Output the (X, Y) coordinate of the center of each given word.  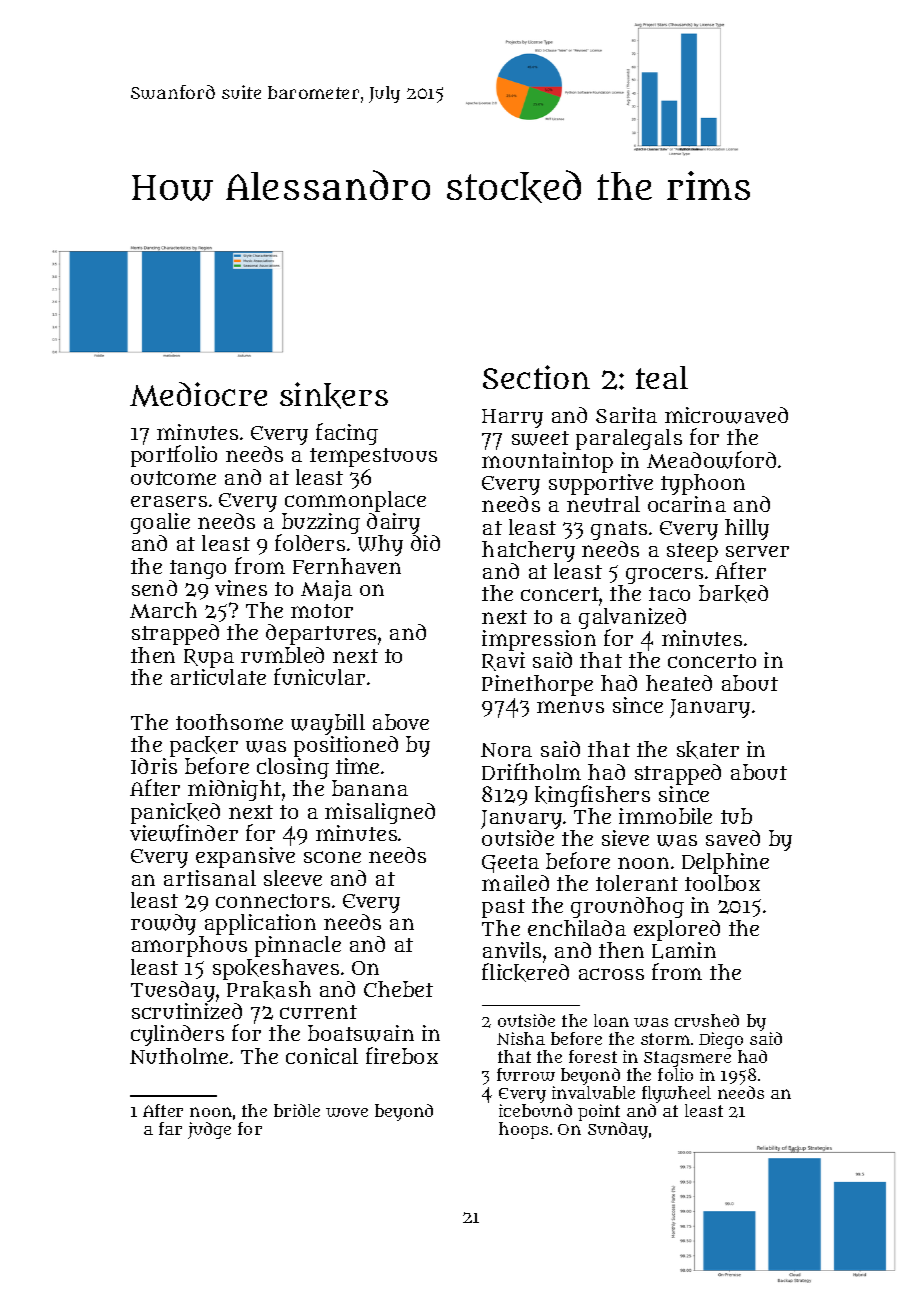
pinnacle (298, 946)
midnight (234, 790)
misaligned (380, 813)
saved (733, 838)
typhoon (703, 484)
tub (736, 816)
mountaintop (547, 462)
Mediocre (198, 394)
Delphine (725, 863)
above (401, 722)
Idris (154, 766)
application (260, 924)
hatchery (528, 551)
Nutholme (179, 1056)
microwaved (726, 415)
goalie (160, 523)
